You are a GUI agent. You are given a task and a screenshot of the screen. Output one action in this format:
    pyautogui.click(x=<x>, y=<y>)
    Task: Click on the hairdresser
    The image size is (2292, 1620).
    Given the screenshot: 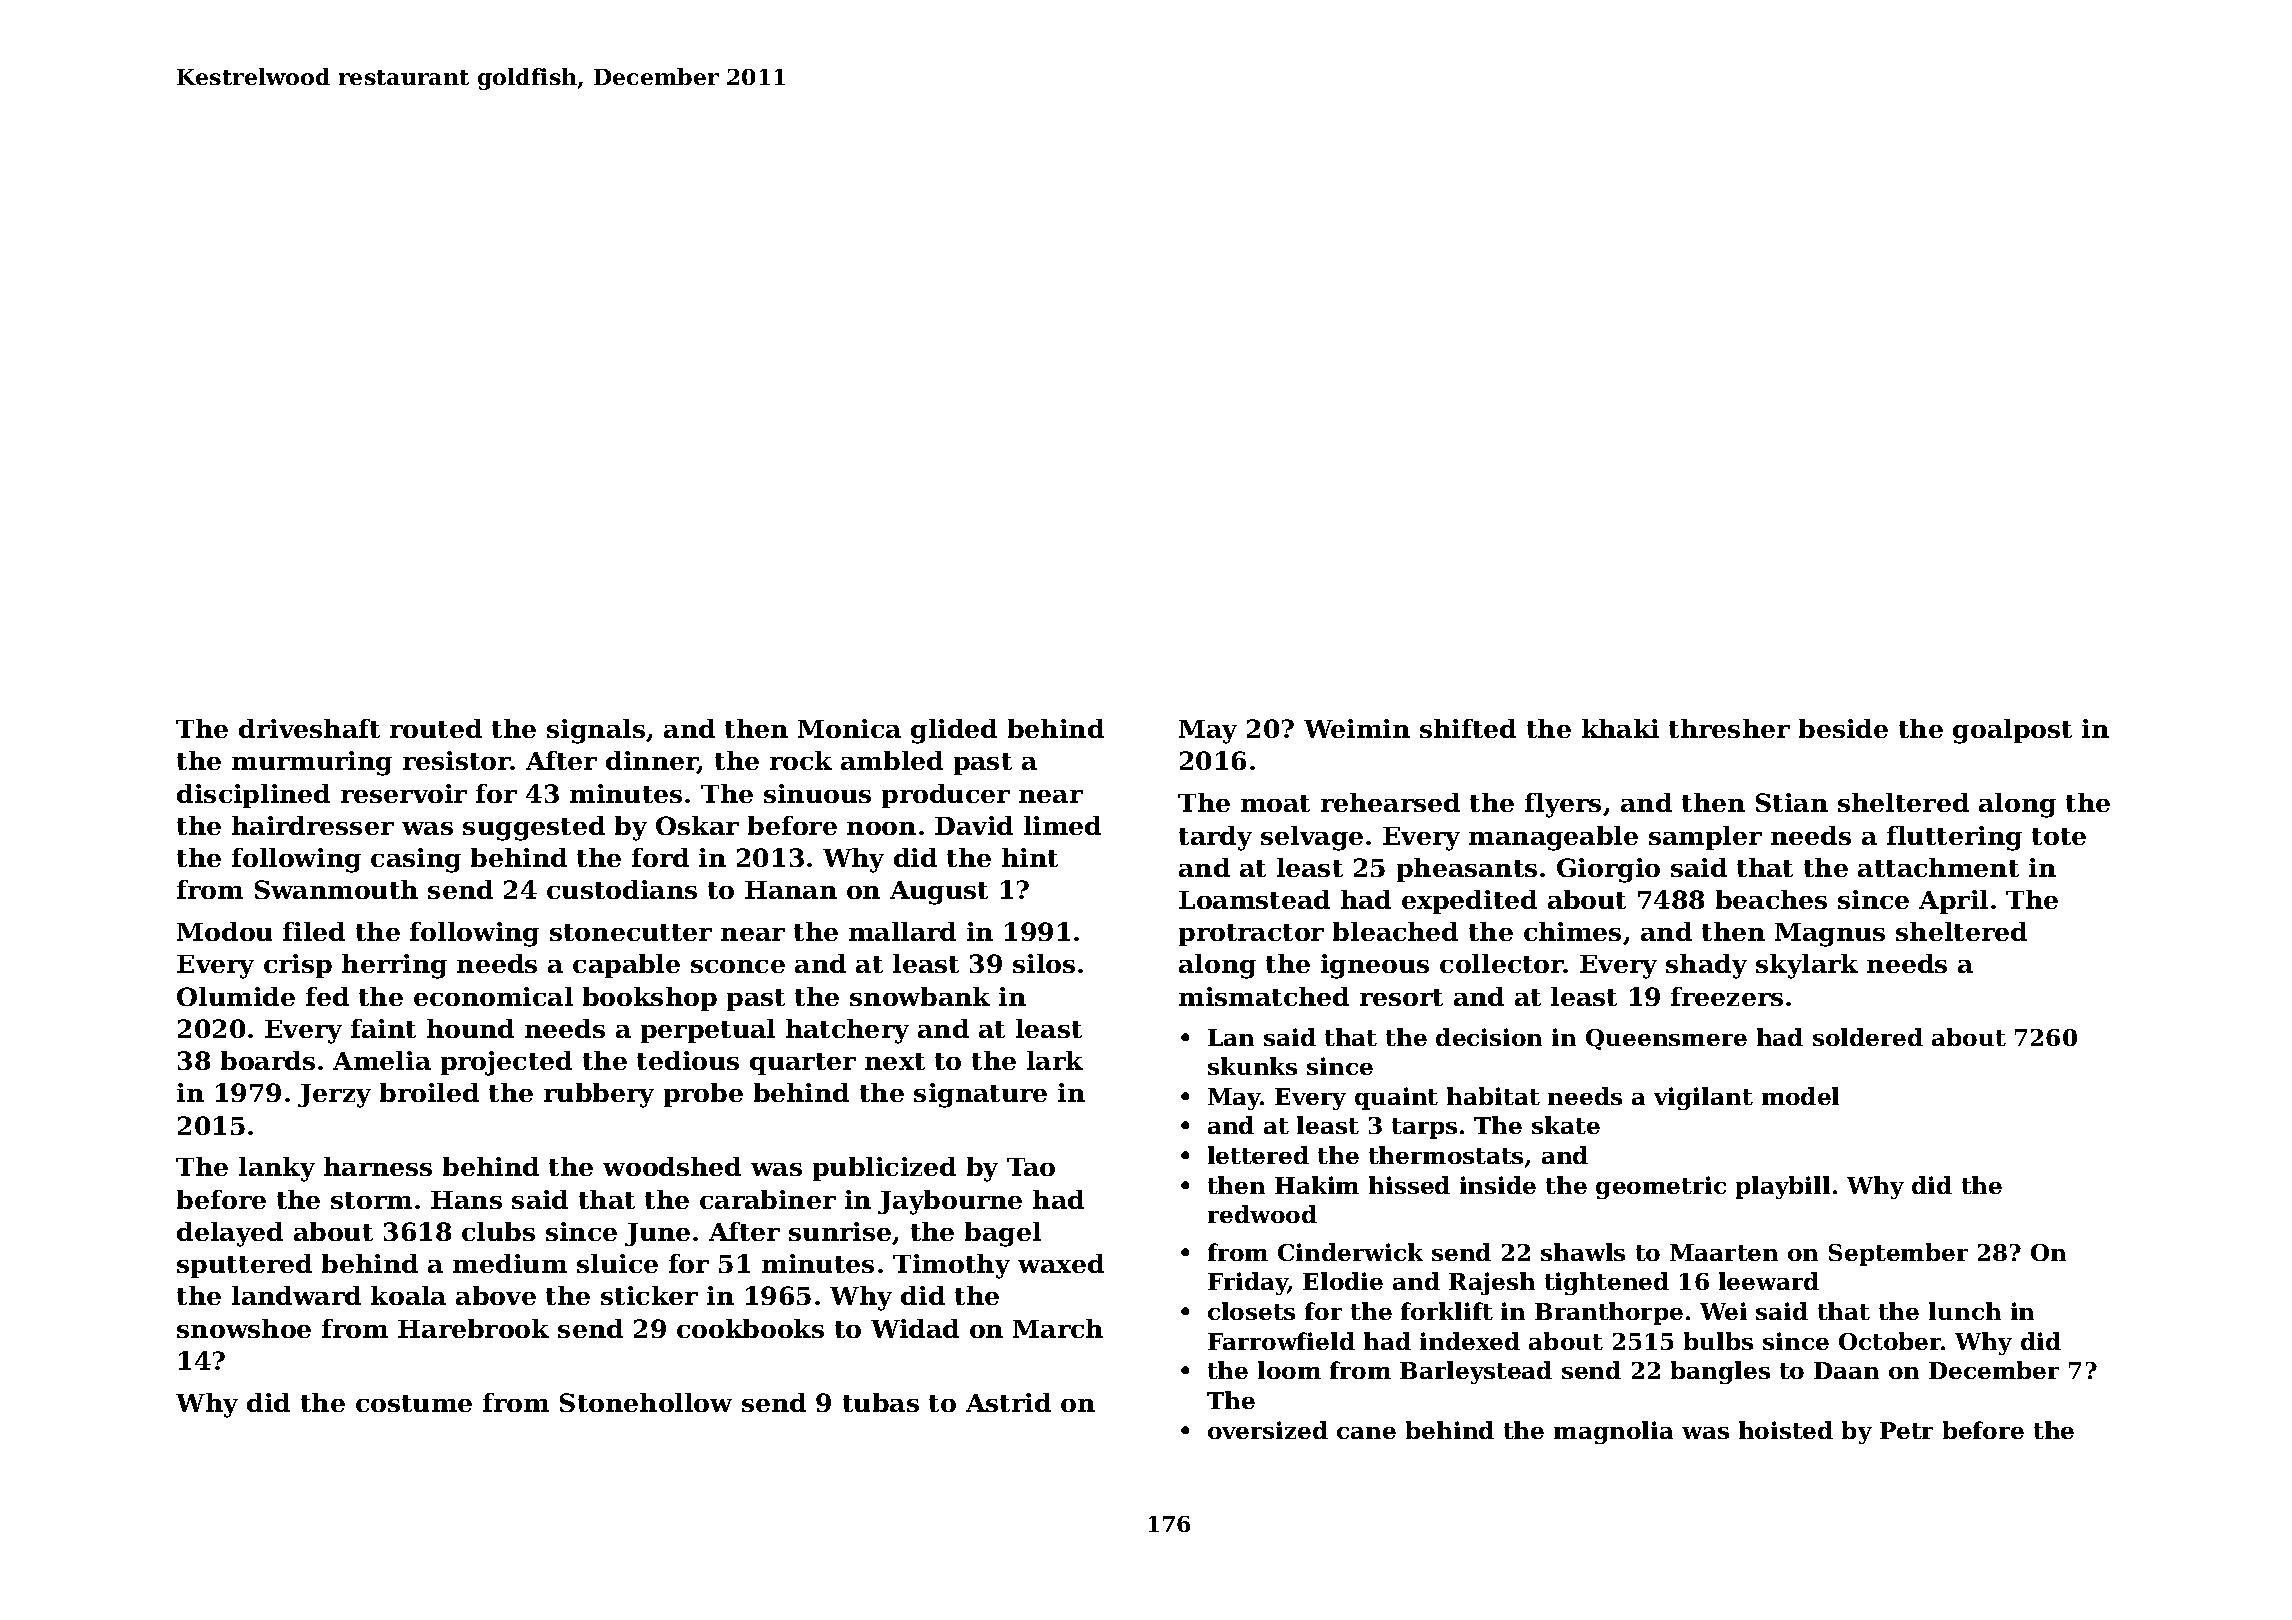 What is the action you would take?
    pyautogui.click(x=313, y=825)
